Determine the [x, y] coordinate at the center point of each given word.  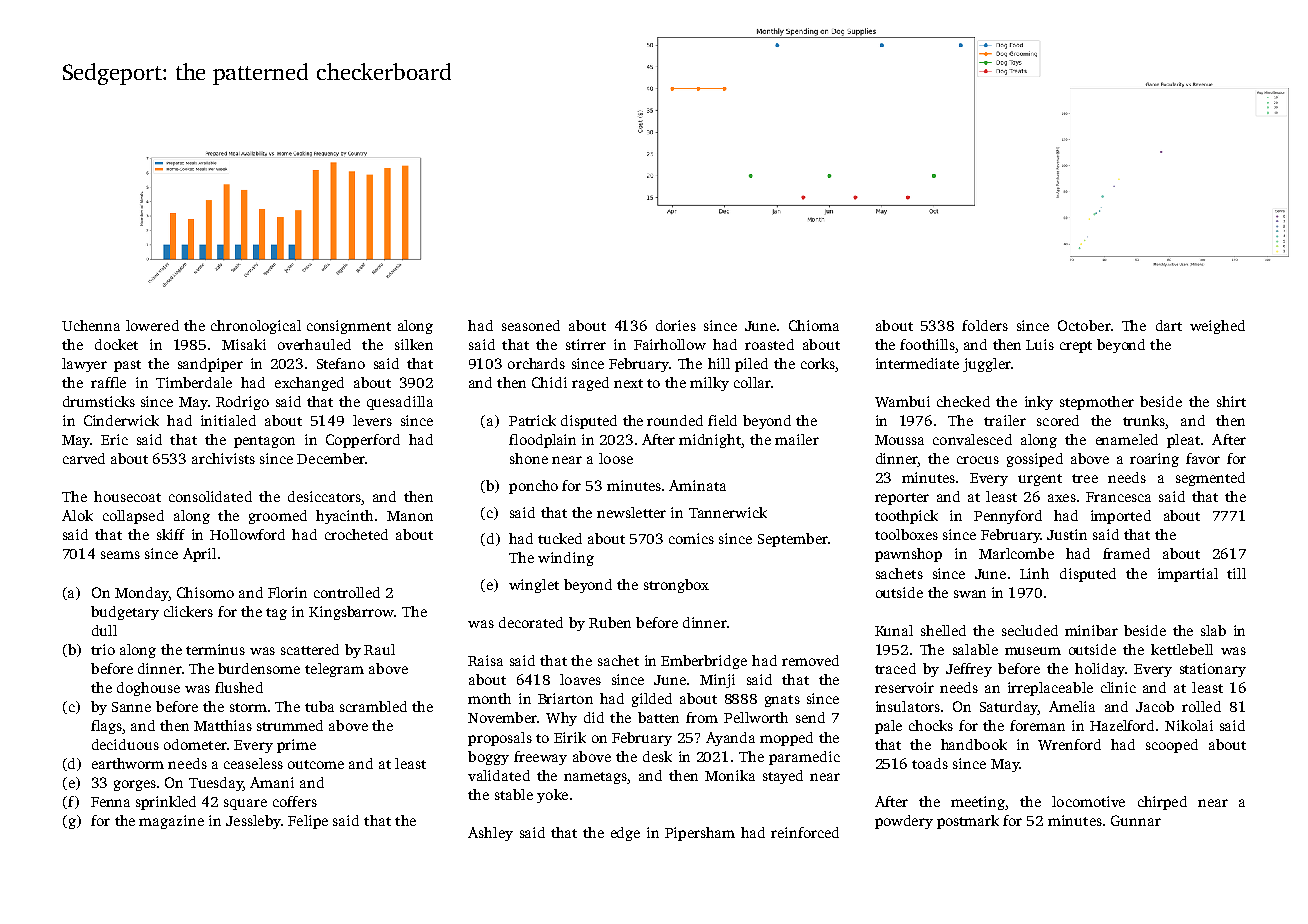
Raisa [485, 660]
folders [985, 325]
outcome [316, 764]
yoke [552, 796]
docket [116, 344]
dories [676, 325]
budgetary [125, 613]
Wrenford [1069, 744]
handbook [974, 744]
